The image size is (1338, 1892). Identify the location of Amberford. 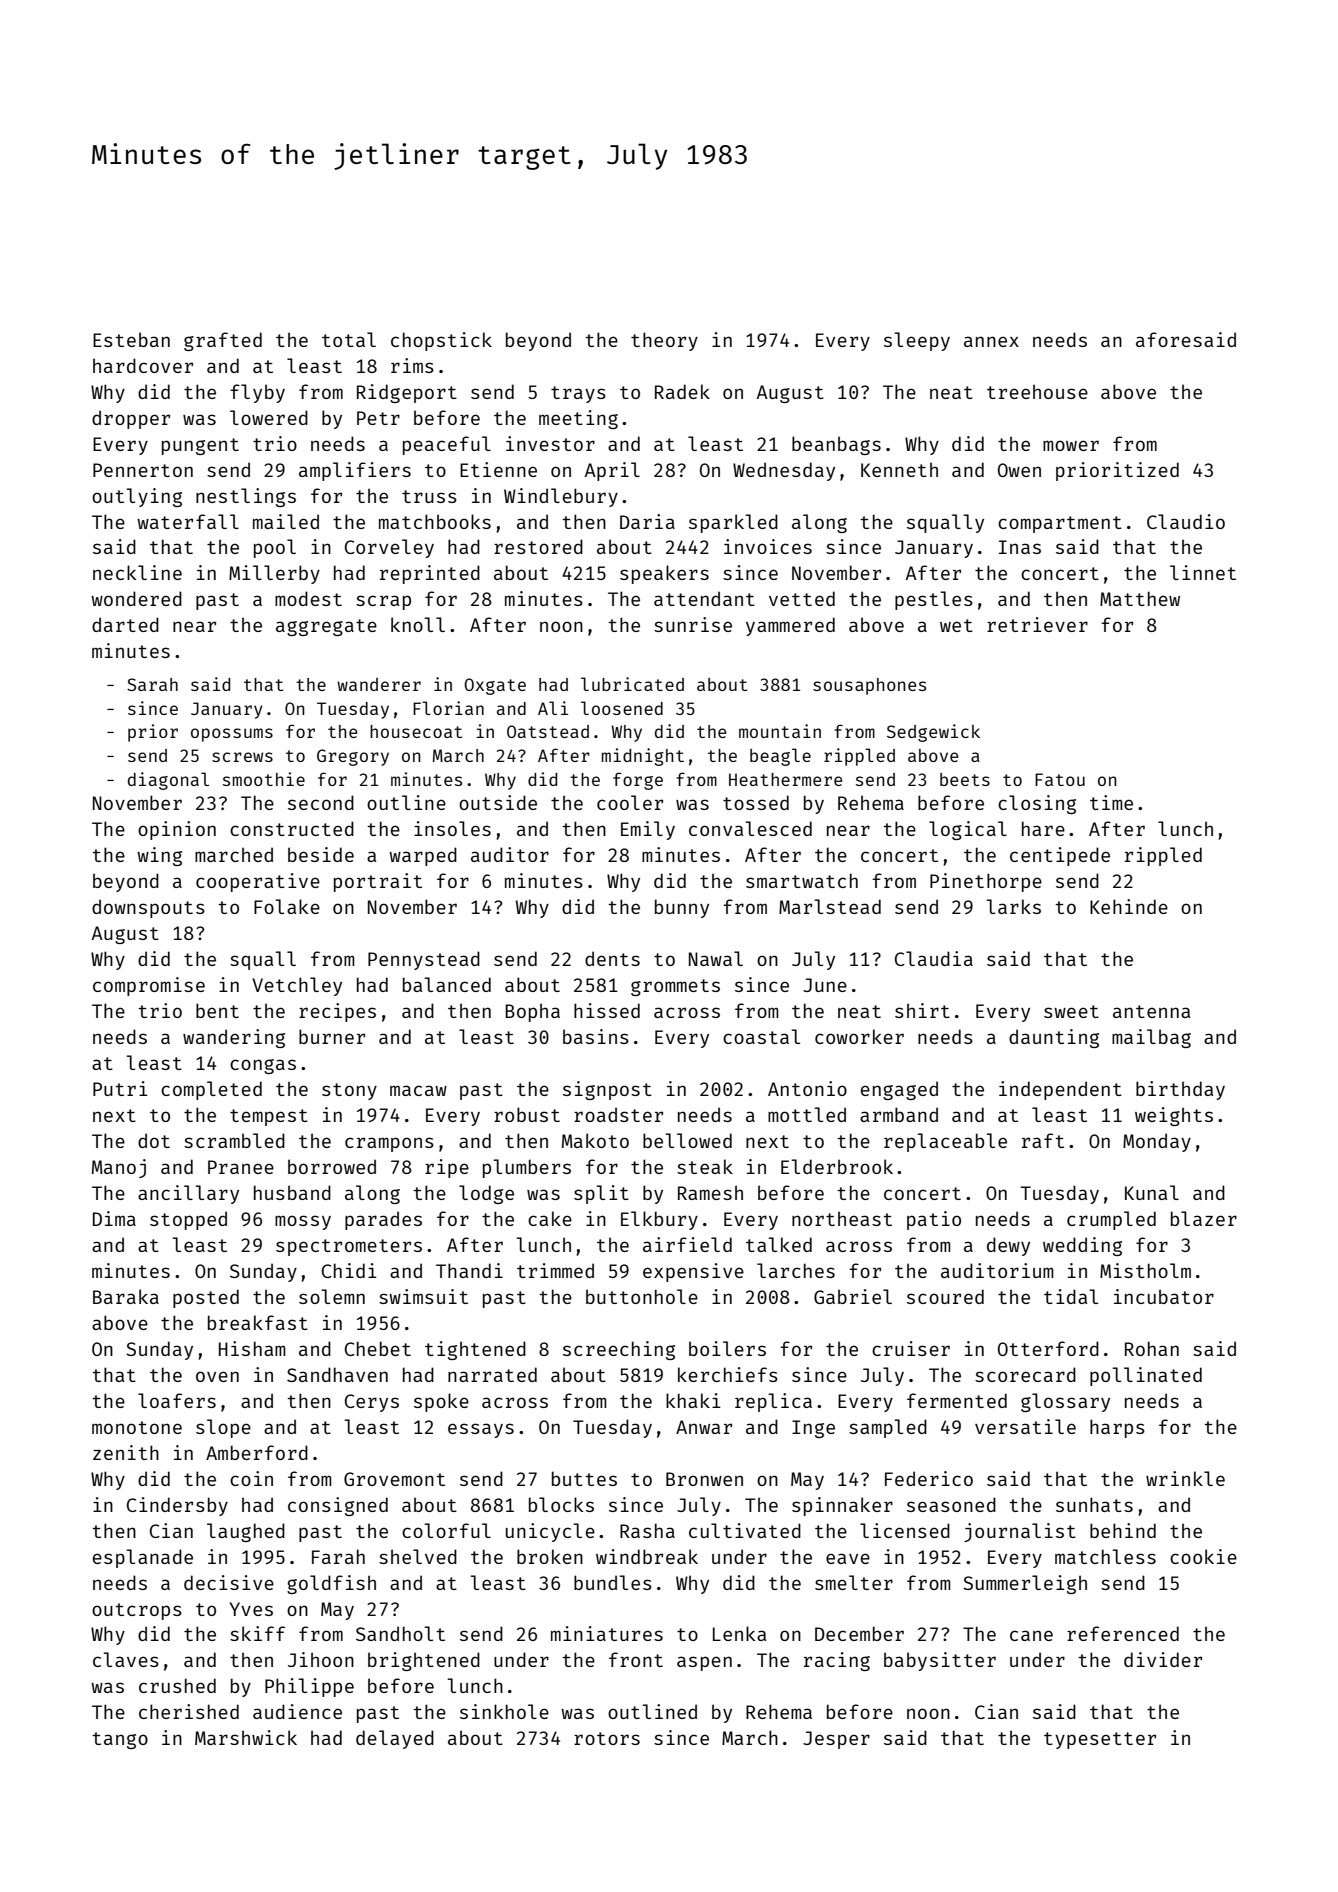
(257, 1452).
